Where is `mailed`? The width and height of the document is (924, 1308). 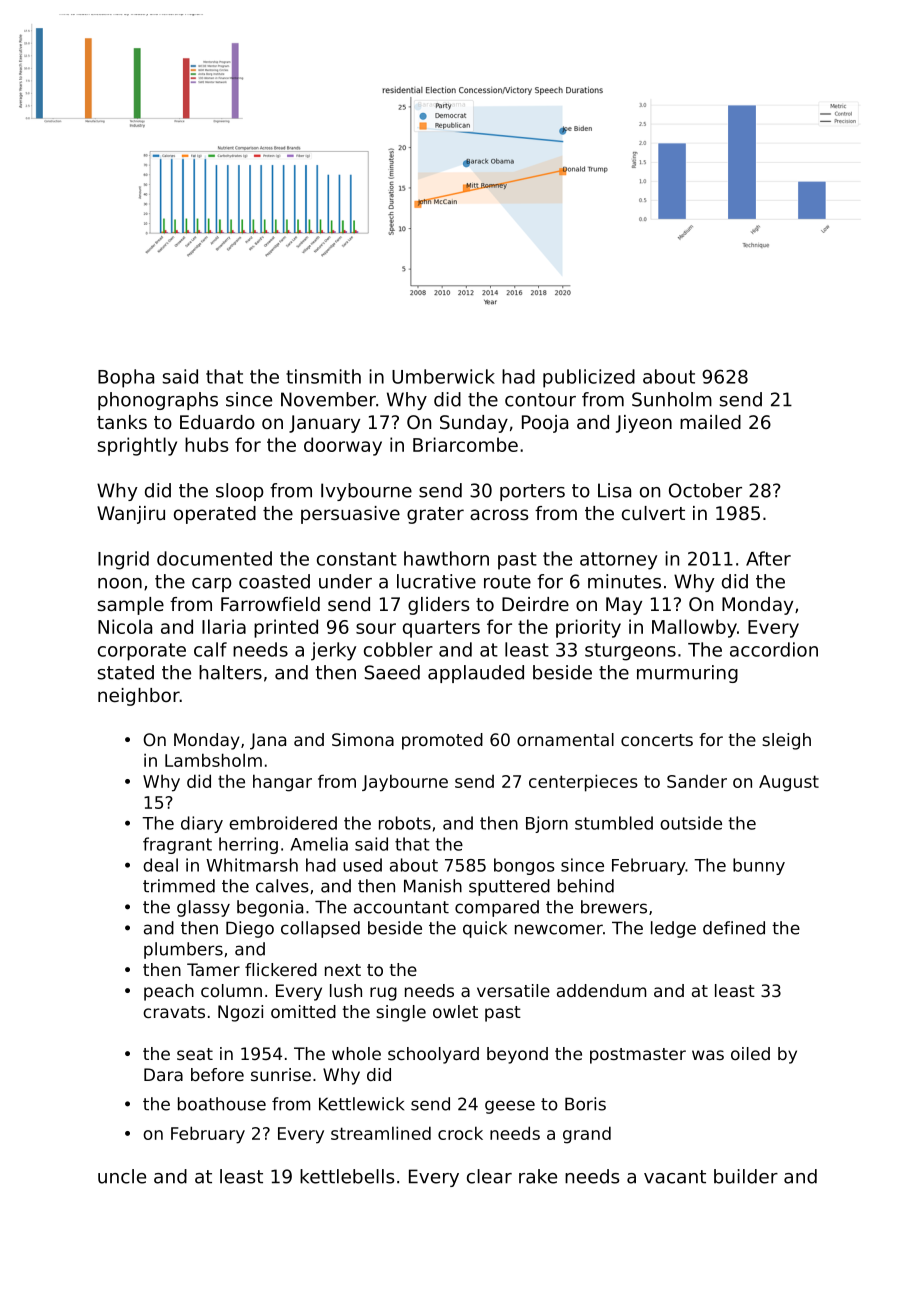 mailed is located at coordinates (710, 422).
